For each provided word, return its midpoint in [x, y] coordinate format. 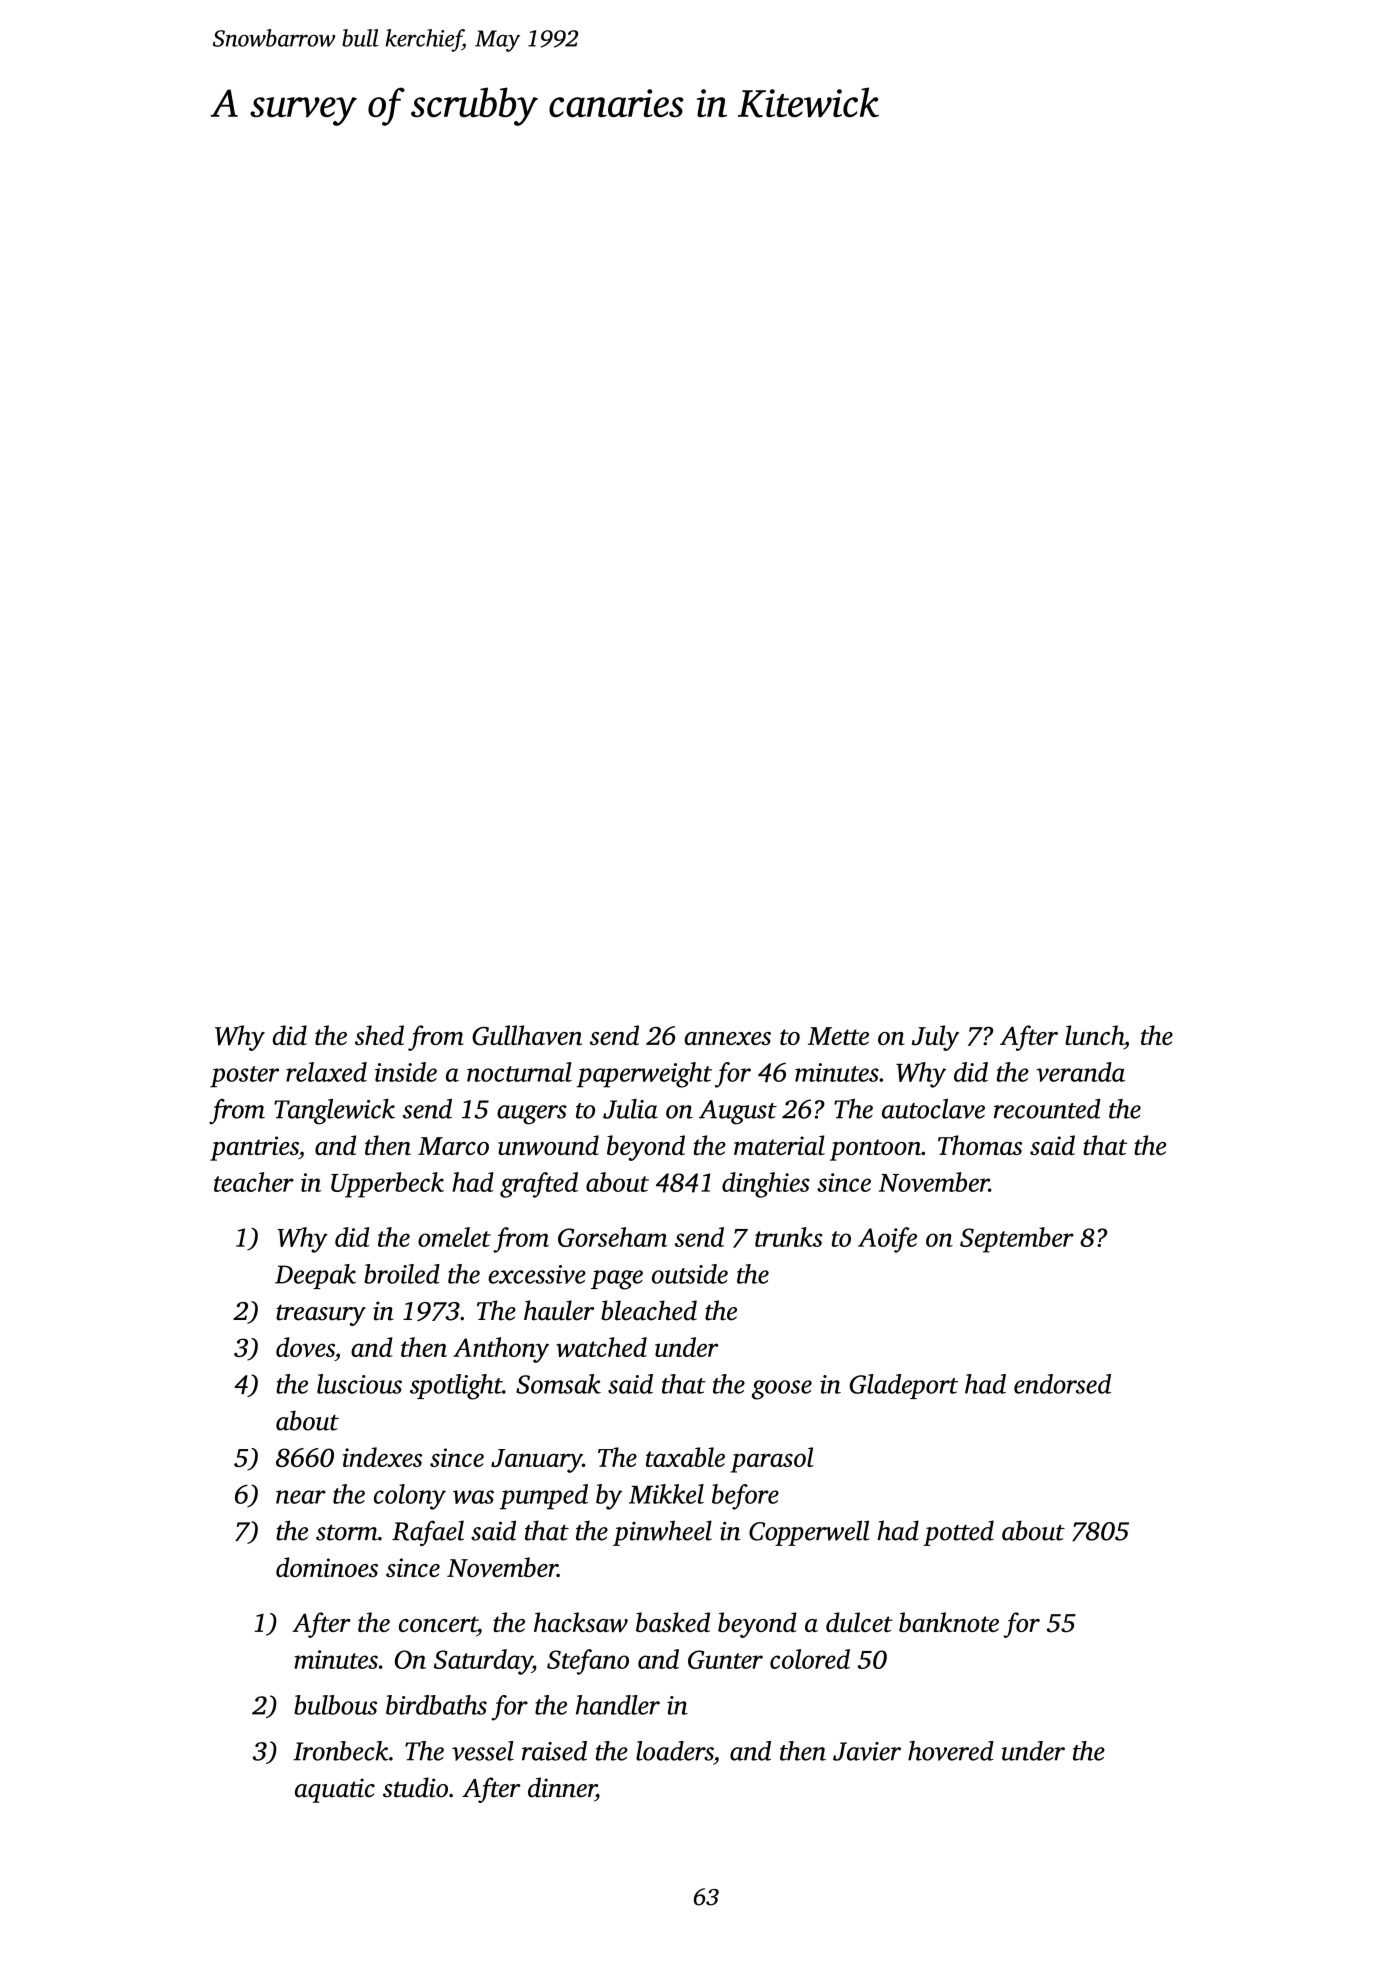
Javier [867, 1751]
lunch [1094, 1035]
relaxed [326, 1072]
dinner [562, 1787]
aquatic [335, 1790]
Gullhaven [527, 1035]
